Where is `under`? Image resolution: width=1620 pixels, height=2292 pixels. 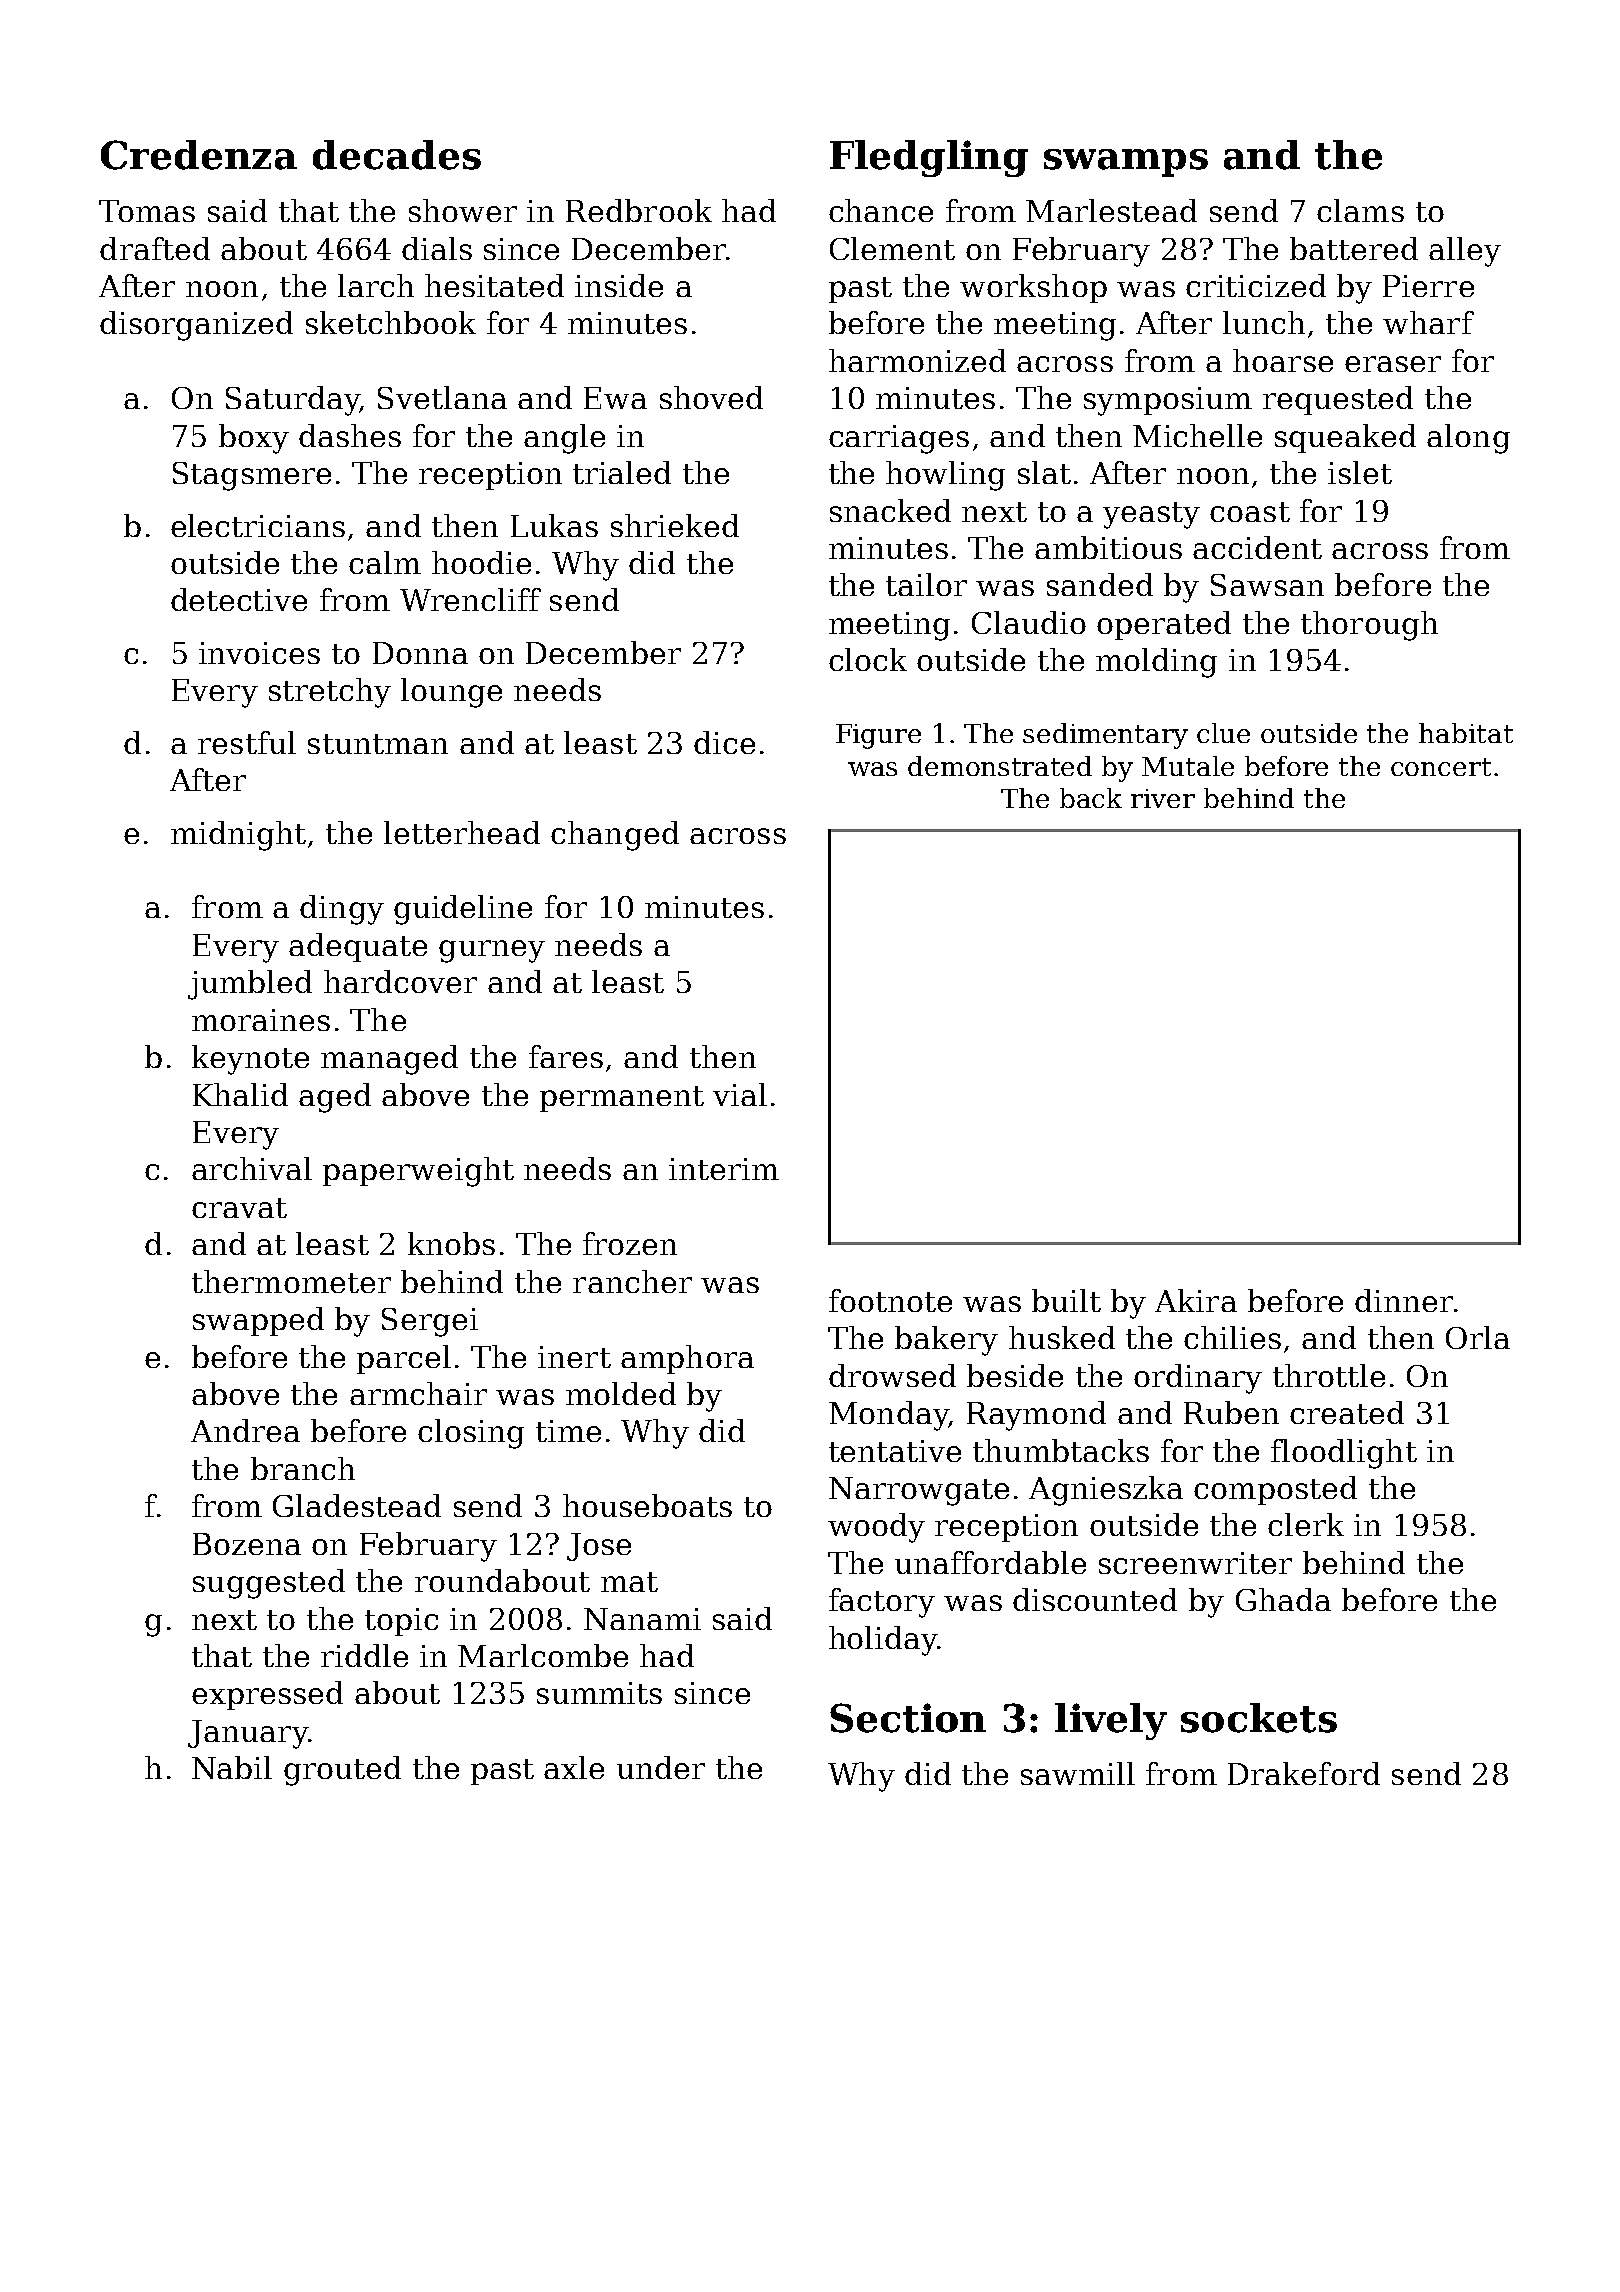 under is located at coordinates (661, 1767).
